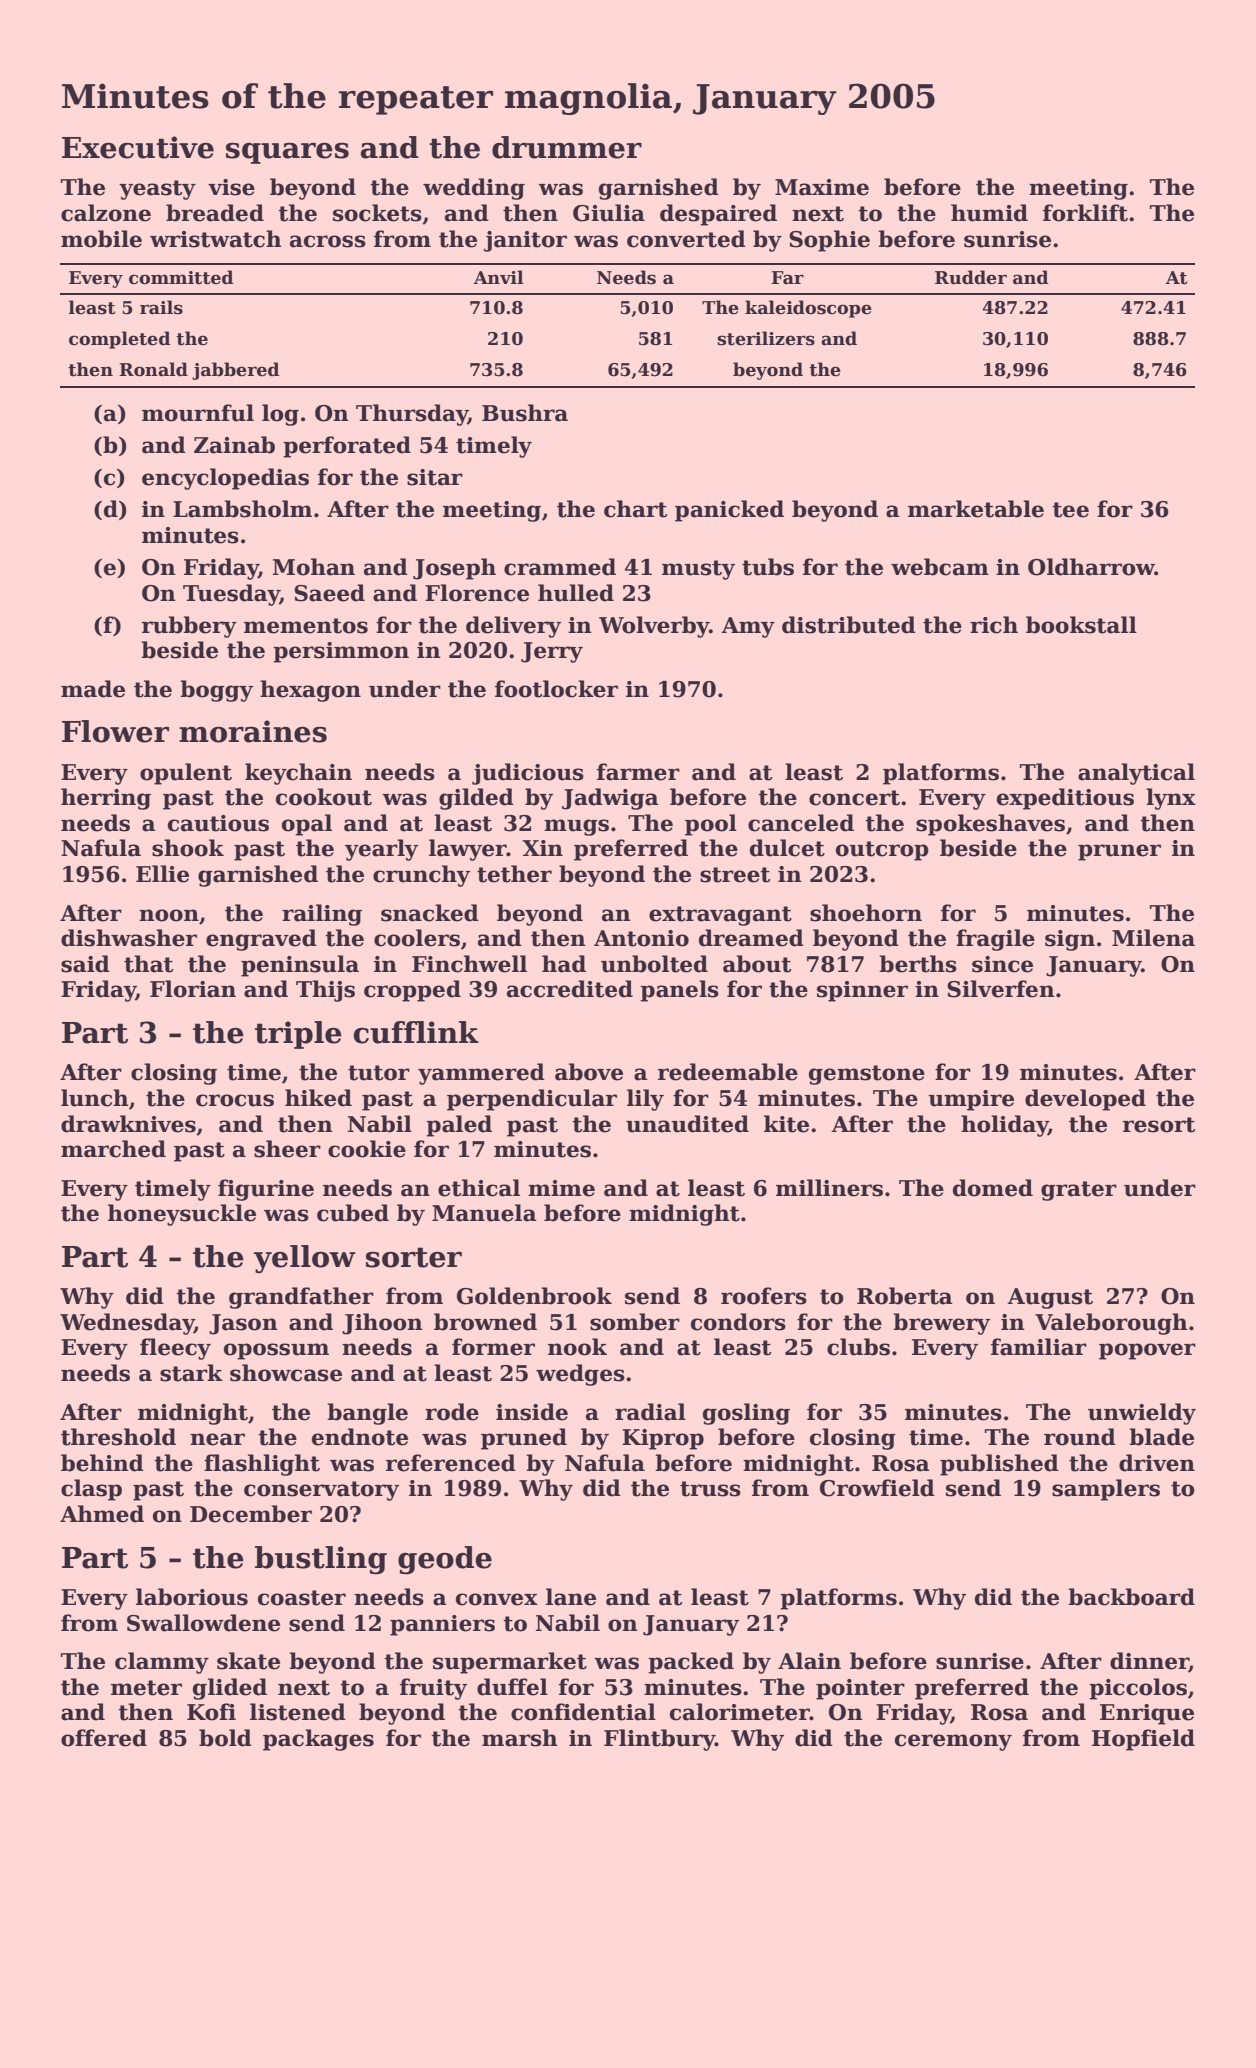 Image resolution: width=1256 pixels, height=2068 pixels. Describe the element at coordinates (127, 1324) in the document. I see `Wednesday` at that location.
